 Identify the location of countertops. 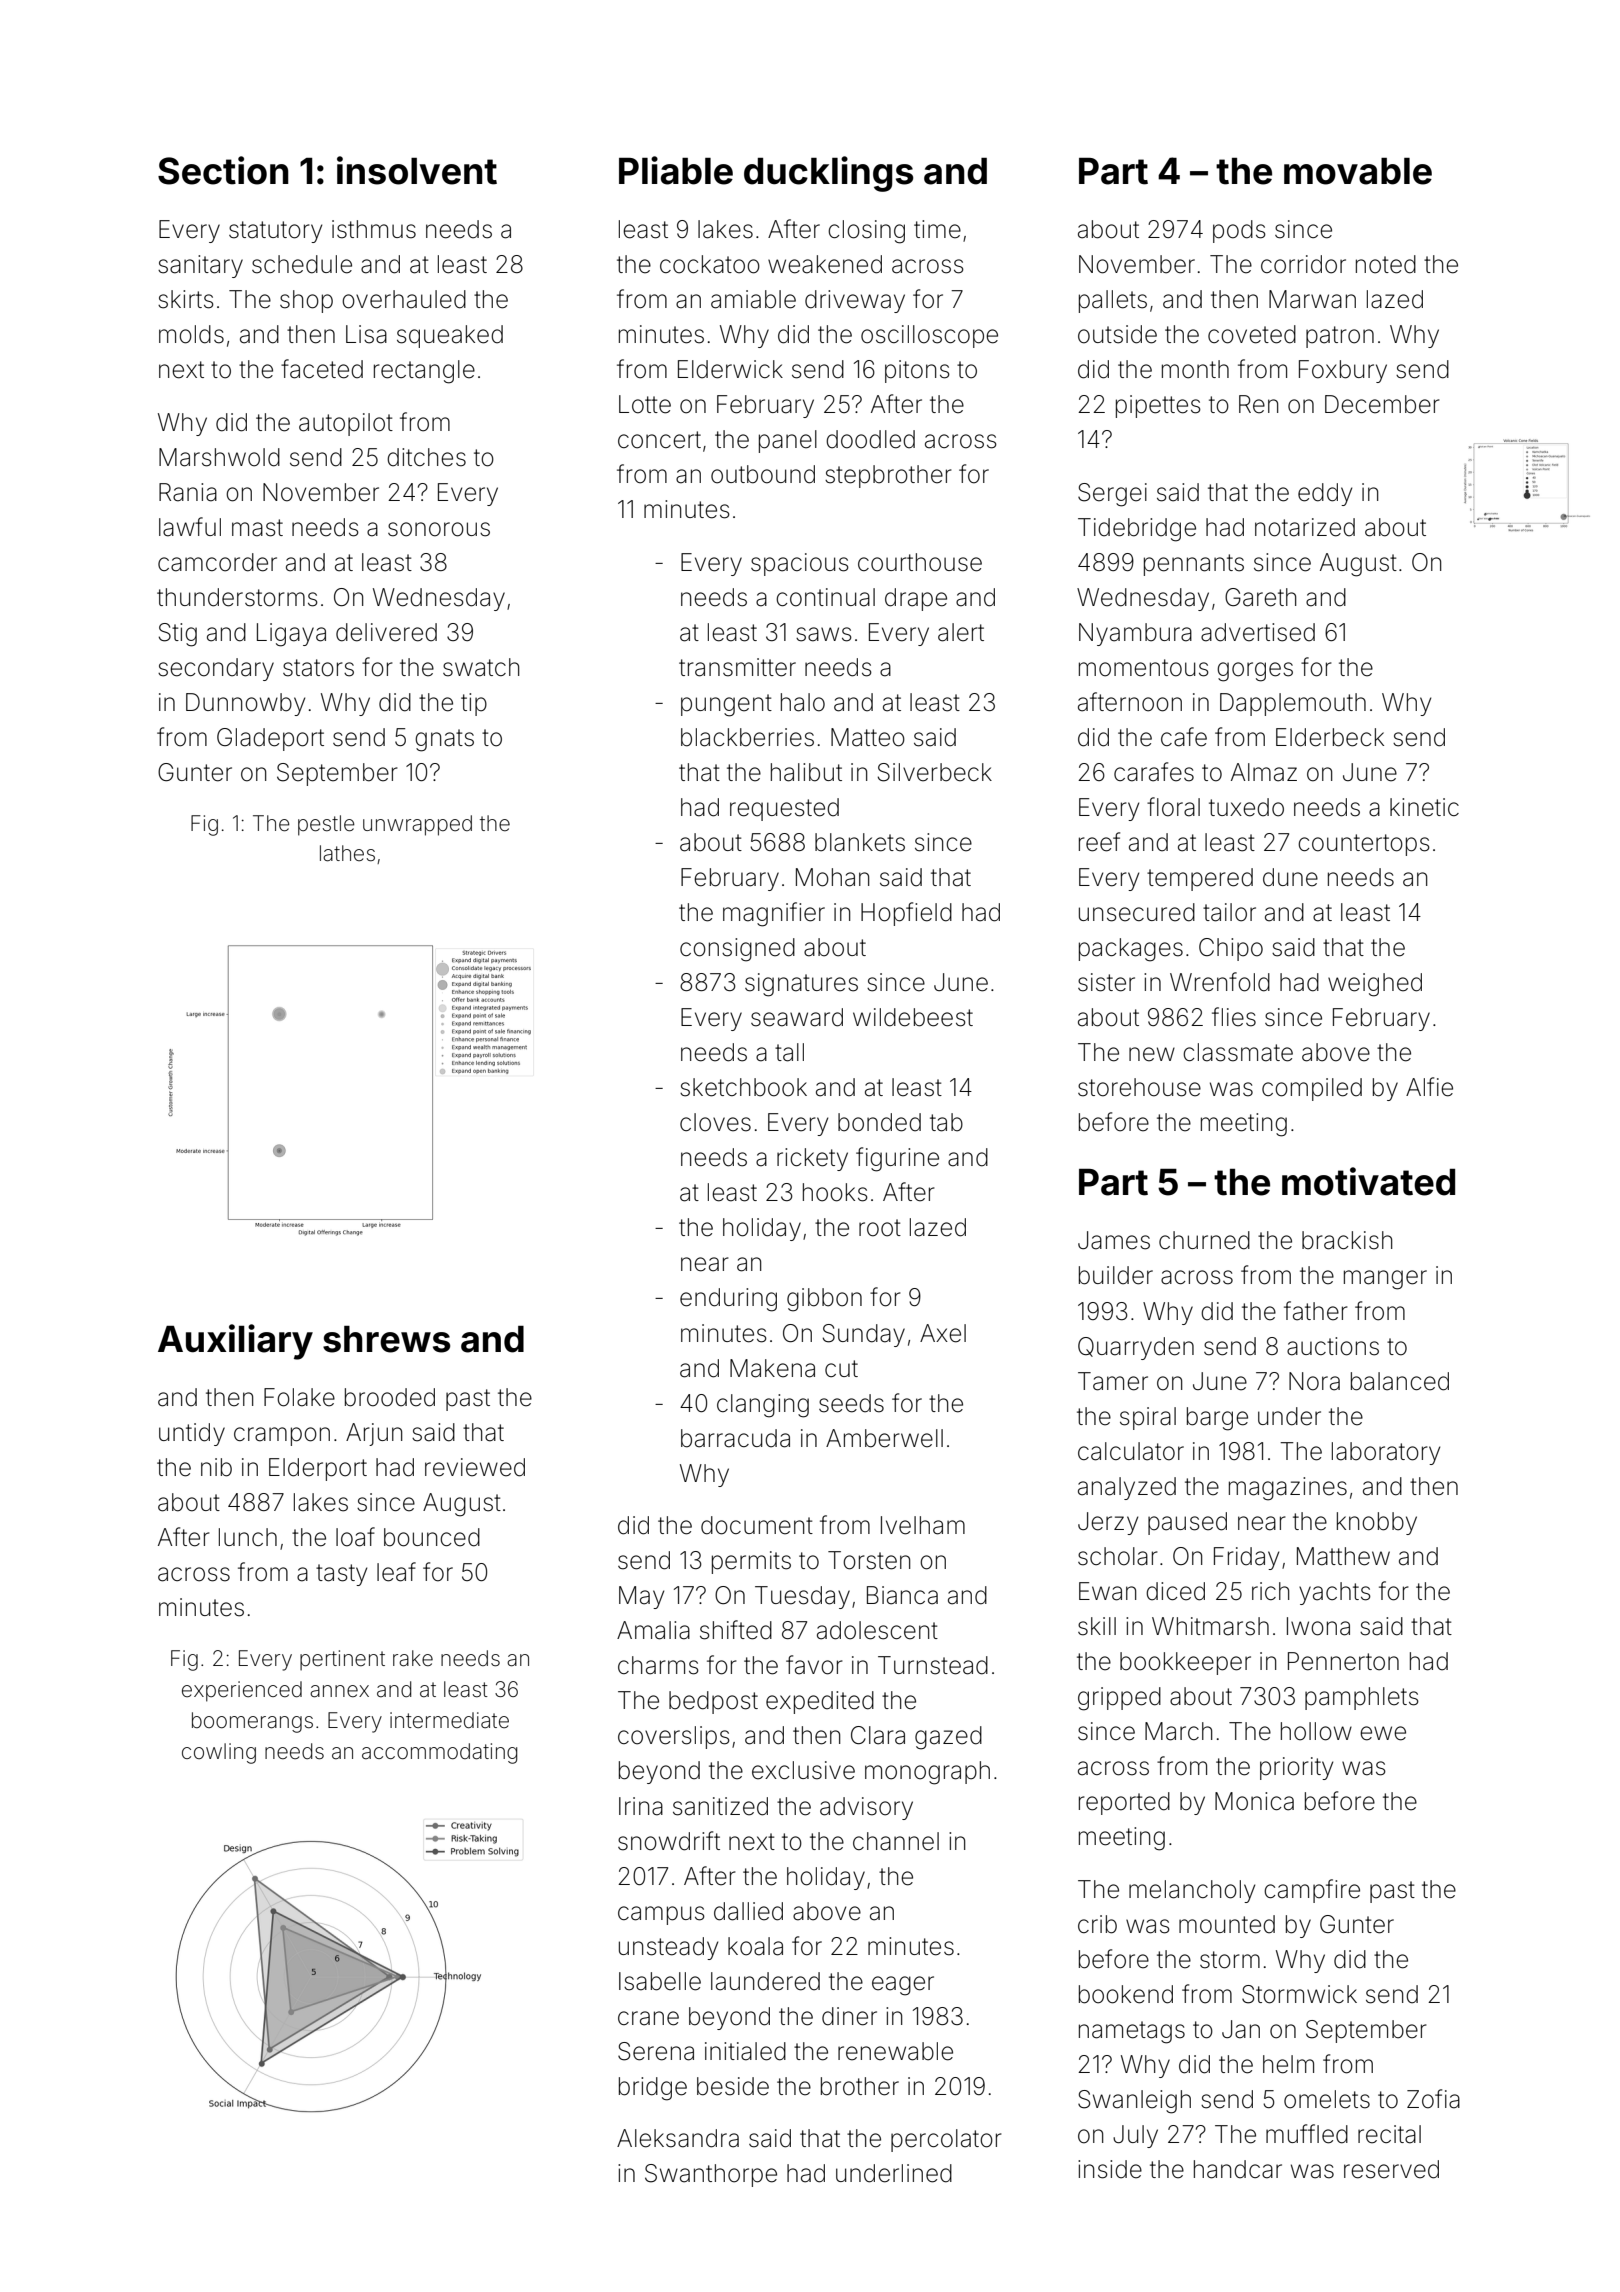
(1364, 845).
